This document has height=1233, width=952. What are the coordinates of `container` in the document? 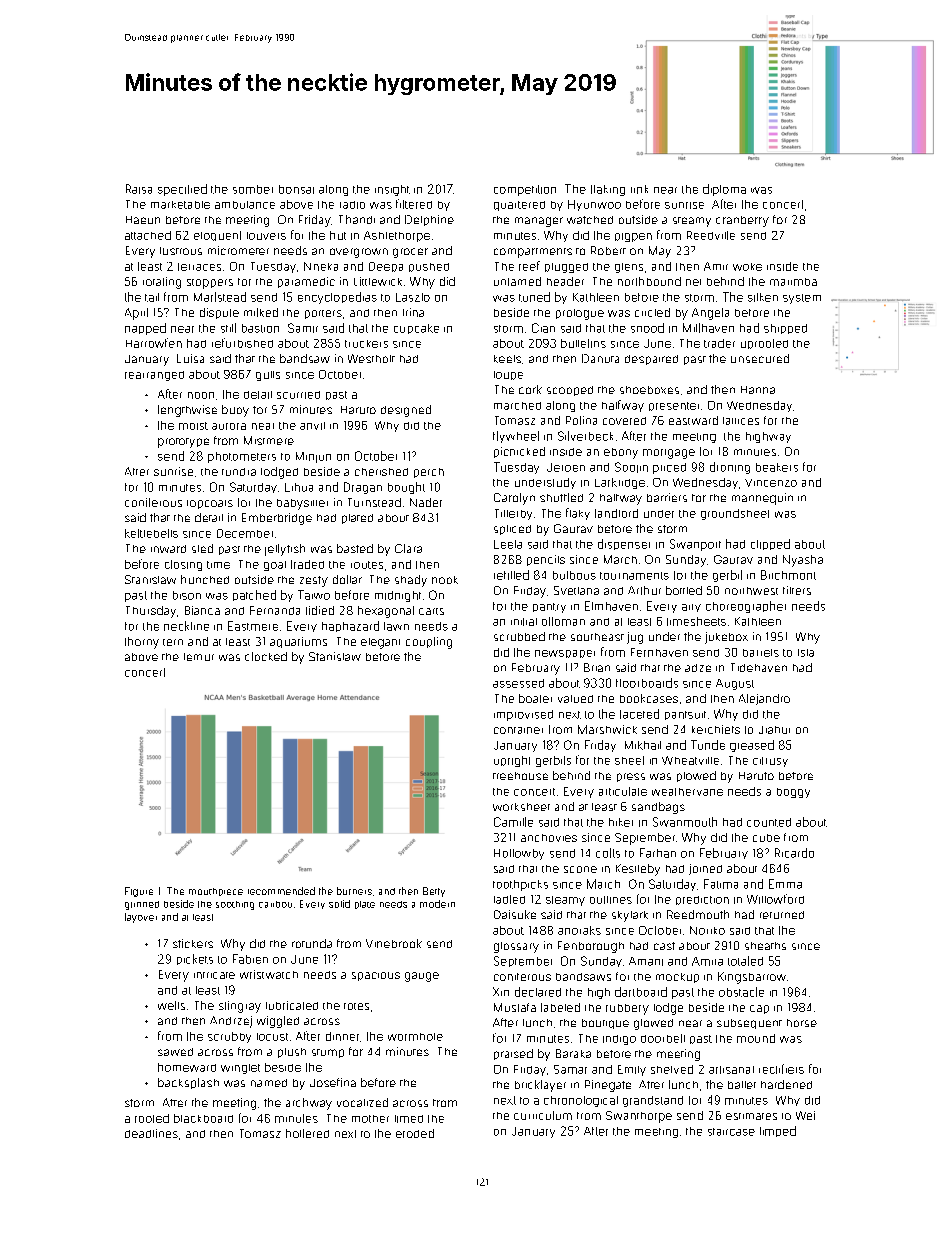 It's located at (518, 730).
